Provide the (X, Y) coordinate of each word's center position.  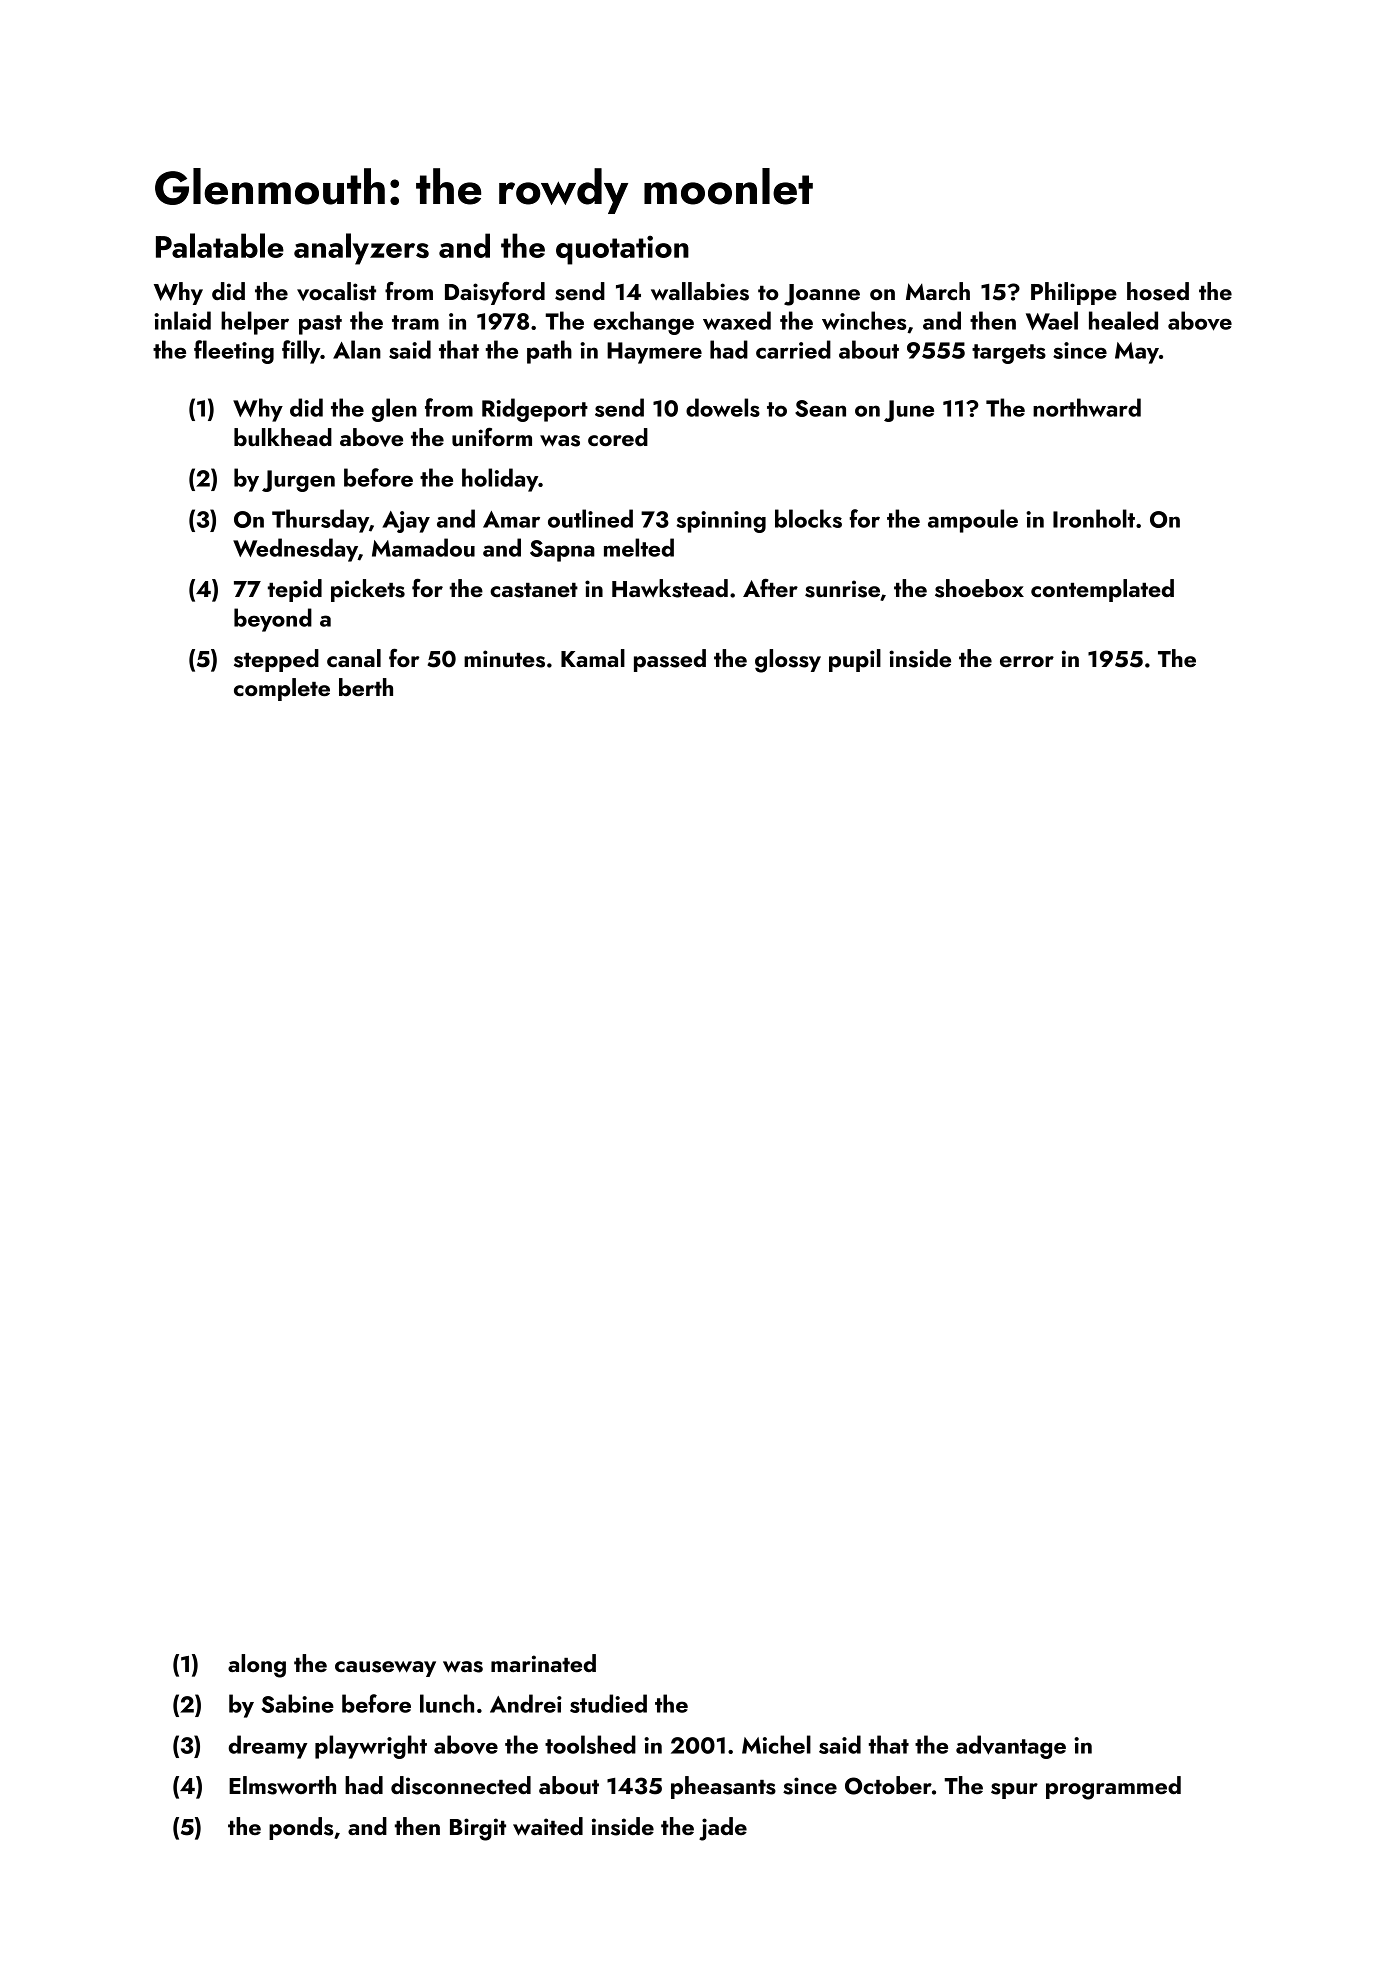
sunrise (842, 589)
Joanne (822, 295)
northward (1087, 407)
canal (354, 658)
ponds (301, 1828)
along (257, 1666)
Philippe (1074, 293)
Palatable (220, 245)
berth (366, 687)
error (1027, 661)
